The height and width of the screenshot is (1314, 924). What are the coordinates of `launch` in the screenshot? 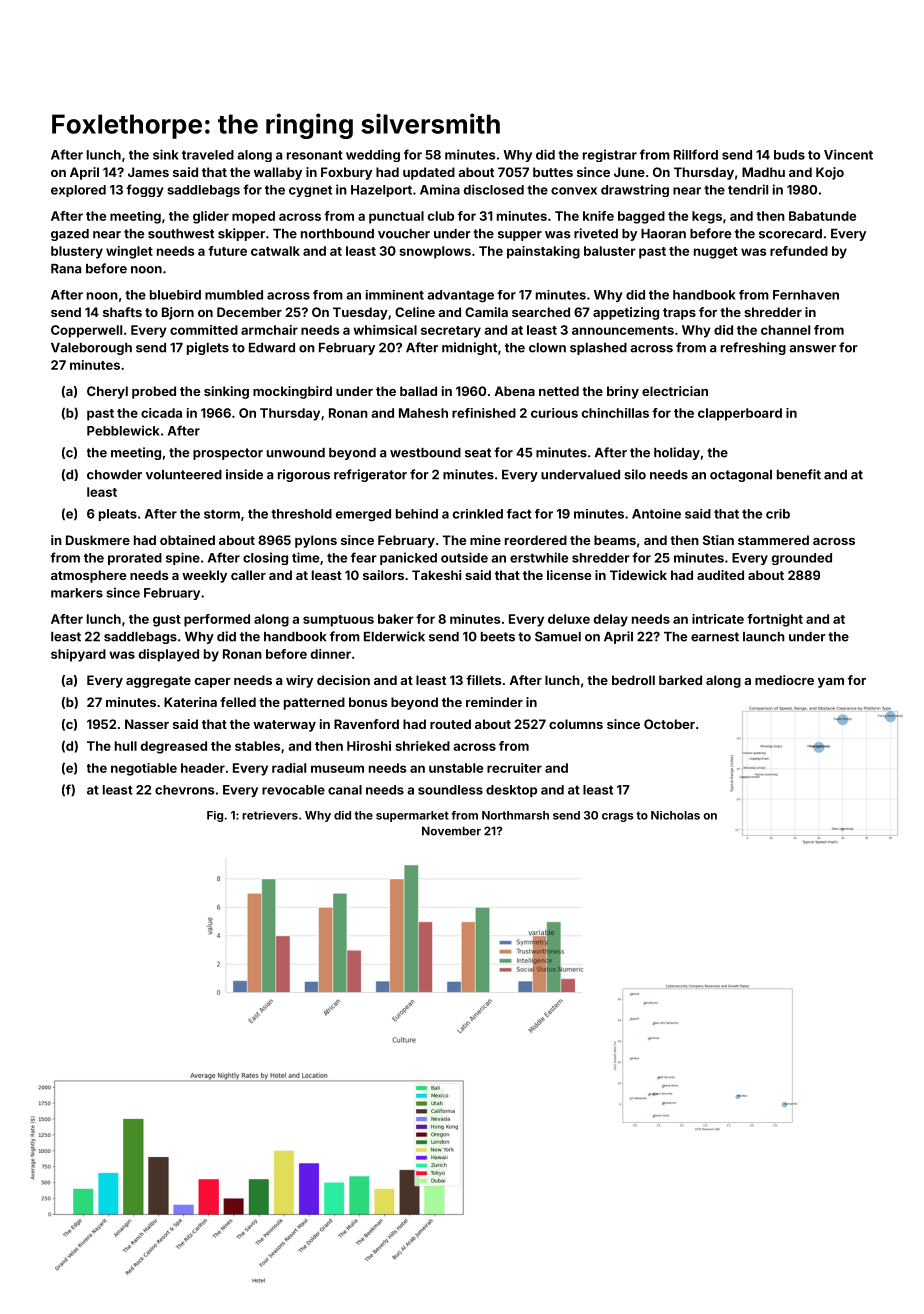 It's located at (764, 637).
